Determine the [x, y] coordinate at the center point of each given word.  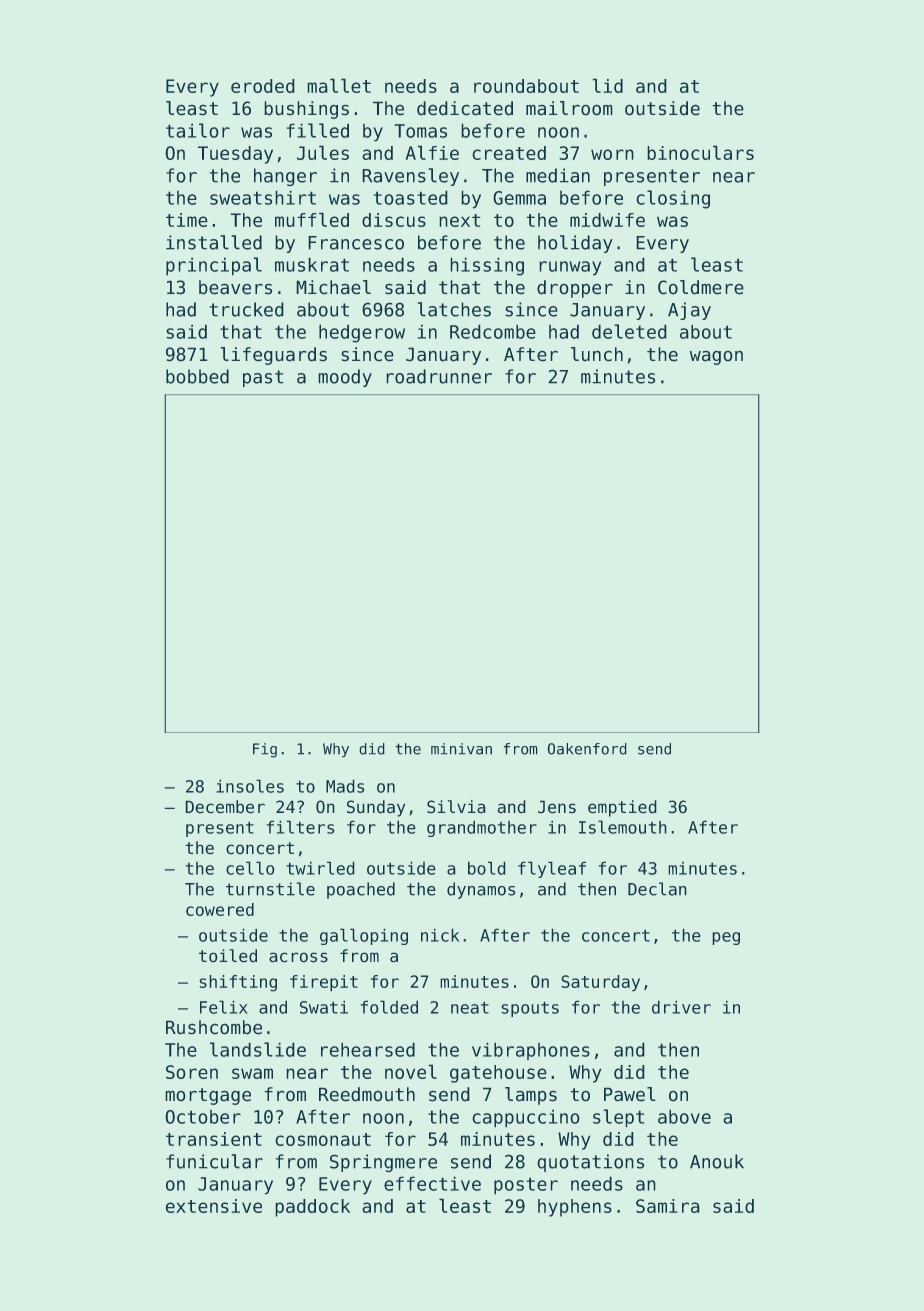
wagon [716, 357]
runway [570, 268]
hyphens [575, 1208]
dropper [575, 289]
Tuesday [235, 155]
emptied [622, 808]
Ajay [689, 311]
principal [214, 266]
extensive [213, 1206]
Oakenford [587, 749]
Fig [265, 750]
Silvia [456, 807]
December [225, 807]
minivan [461, 749]
